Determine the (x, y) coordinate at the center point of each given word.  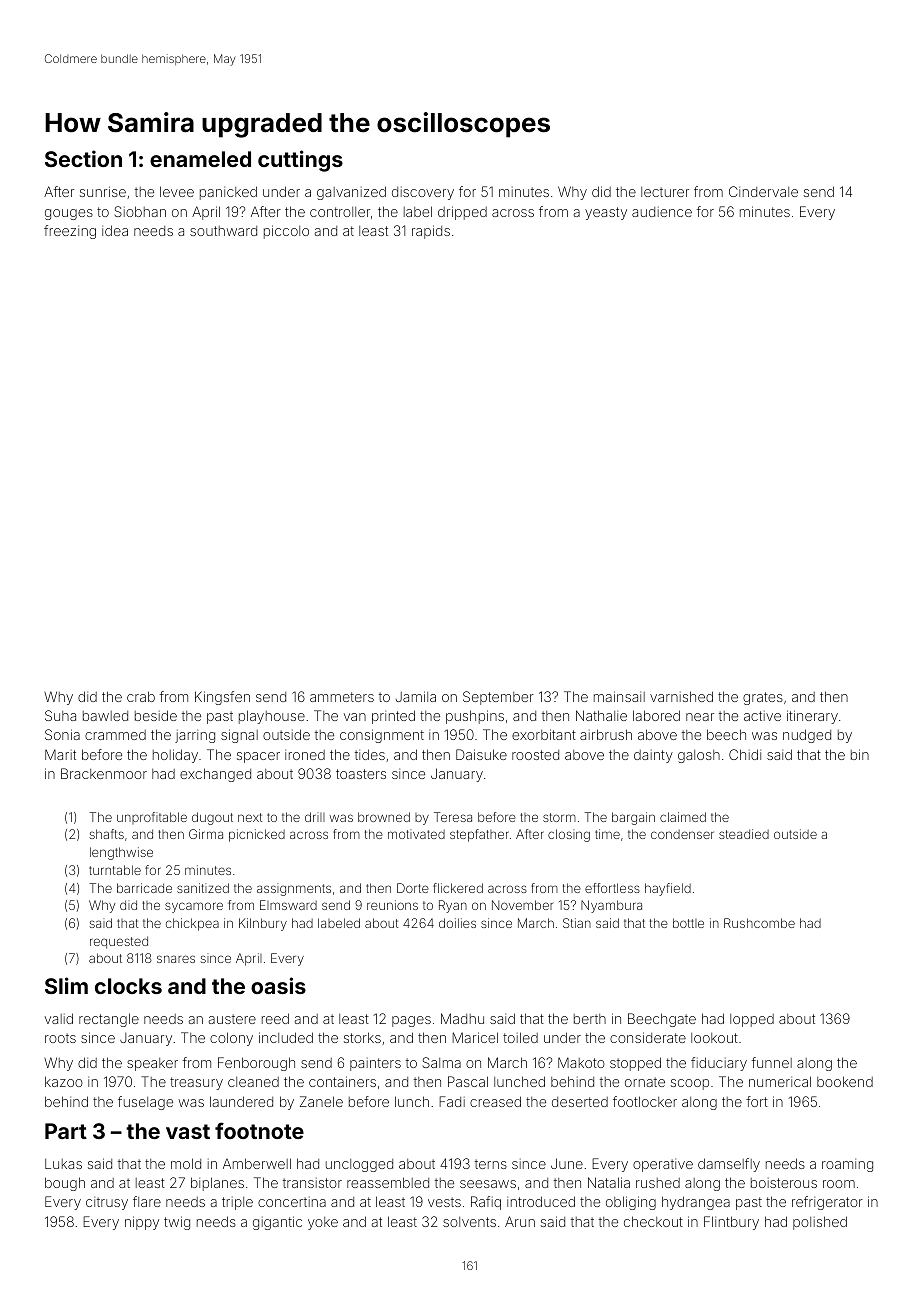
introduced (541, 1201)
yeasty (606, 213)
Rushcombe (759, 923)
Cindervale (763, 191)
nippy (142, 1223)
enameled (200, 159)
